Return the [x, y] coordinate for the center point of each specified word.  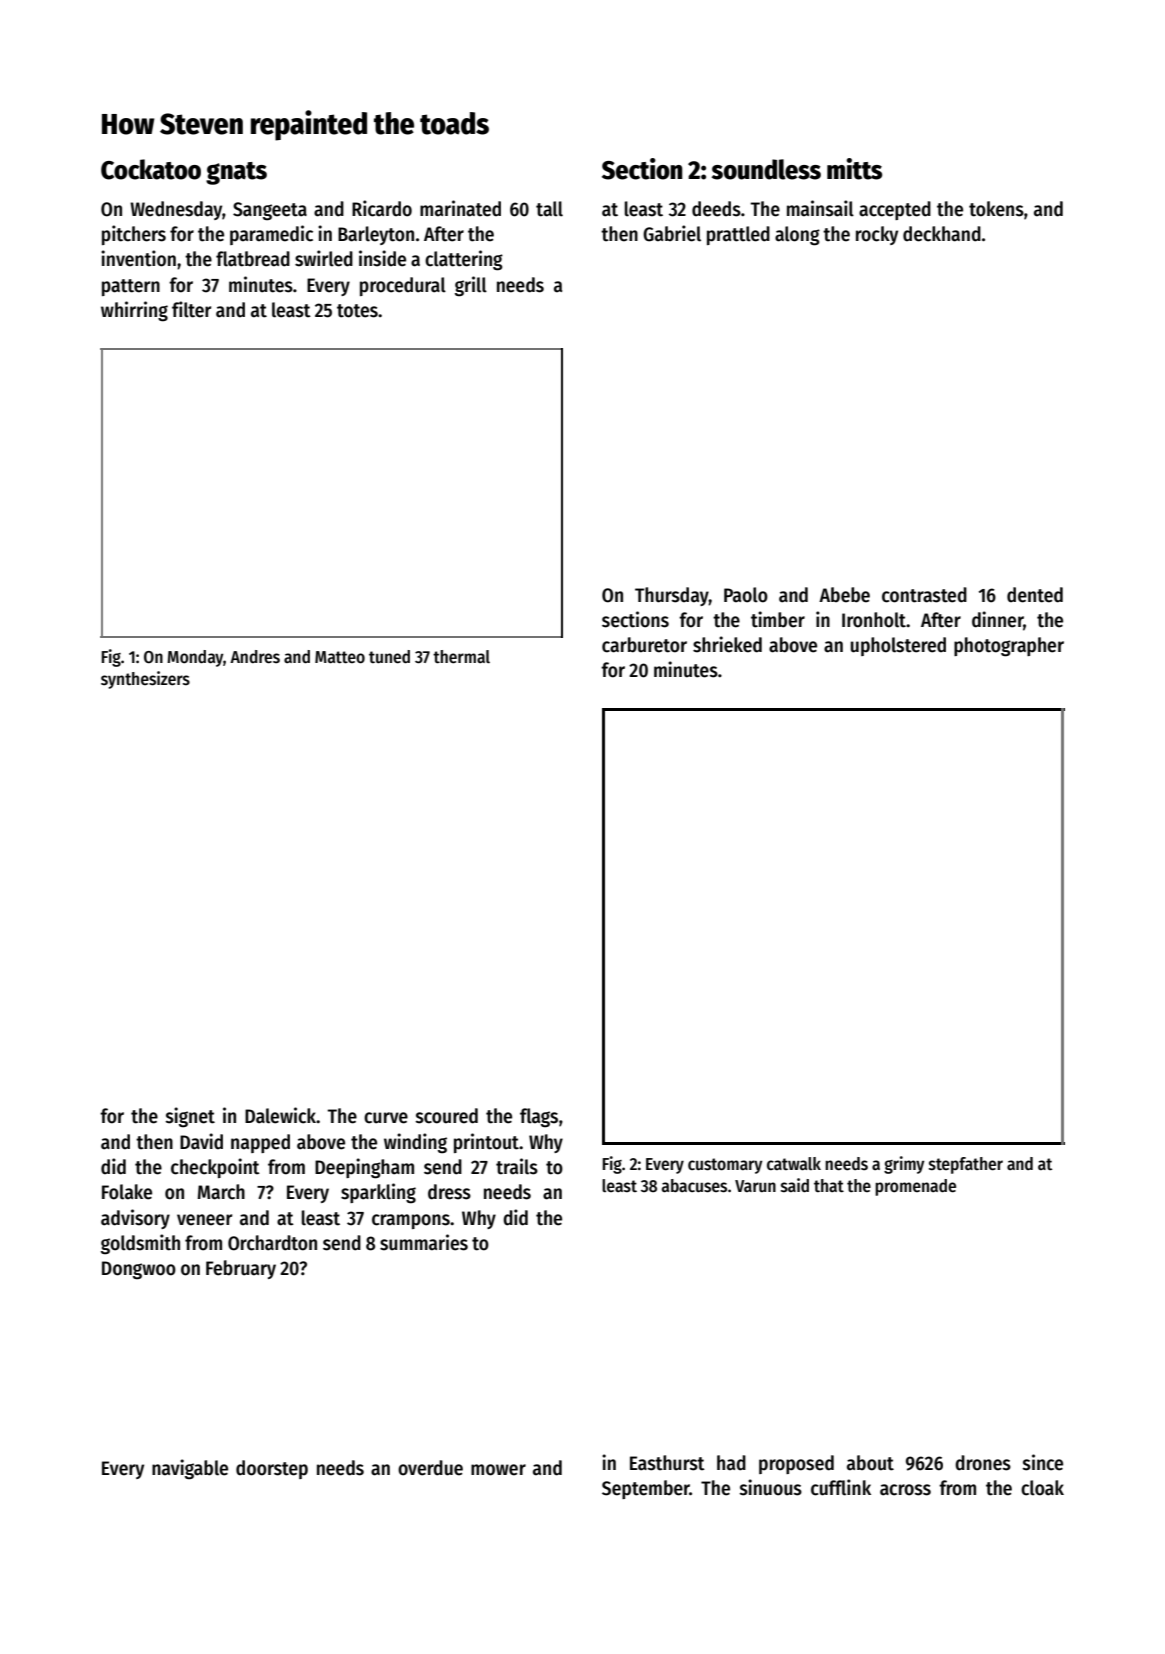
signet [190, 1117]
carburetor [644, 645]
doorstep [272, 1469]
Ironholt [874, 620]
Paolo [746, 595]
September [646, 1489]
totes [357, 311]
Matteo [340, 657]
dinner [998, 620]
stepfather [966, 1165]
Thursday [672, 596]
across [905, 1490]
